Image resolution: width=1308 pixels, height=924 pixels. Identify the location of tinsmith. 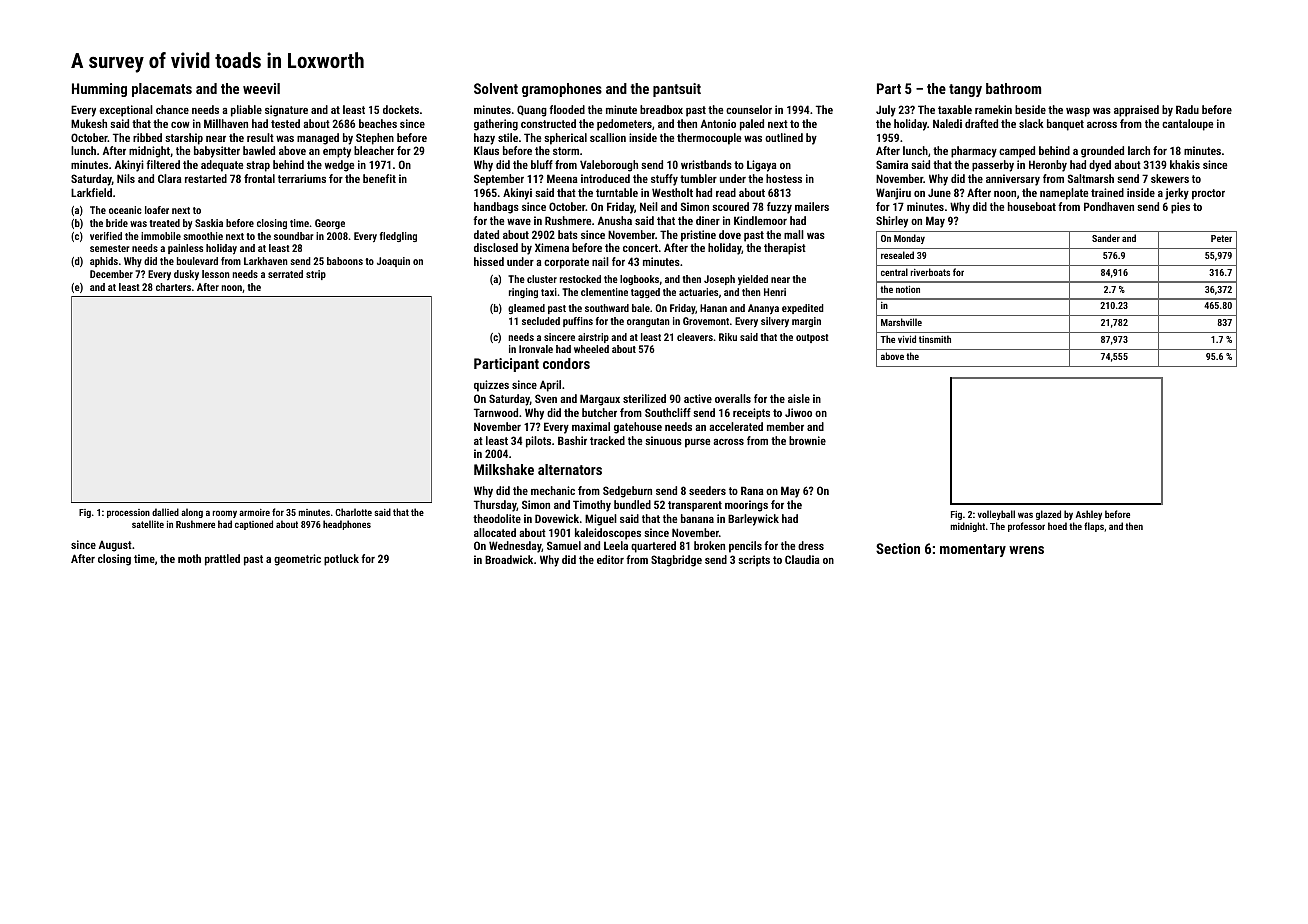
(935, 339).
